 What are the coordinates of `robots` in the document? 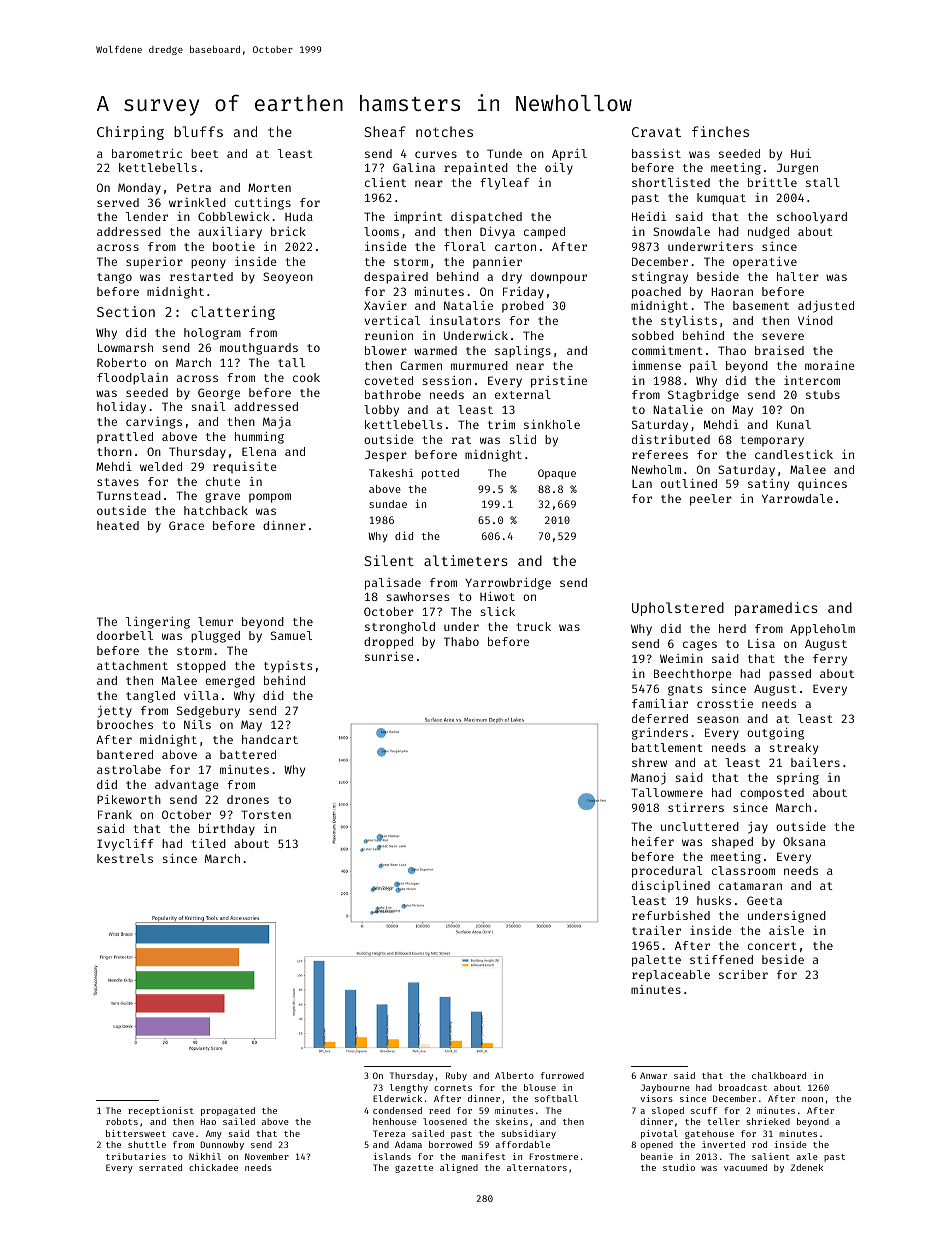 It's located at (122, 1121).
